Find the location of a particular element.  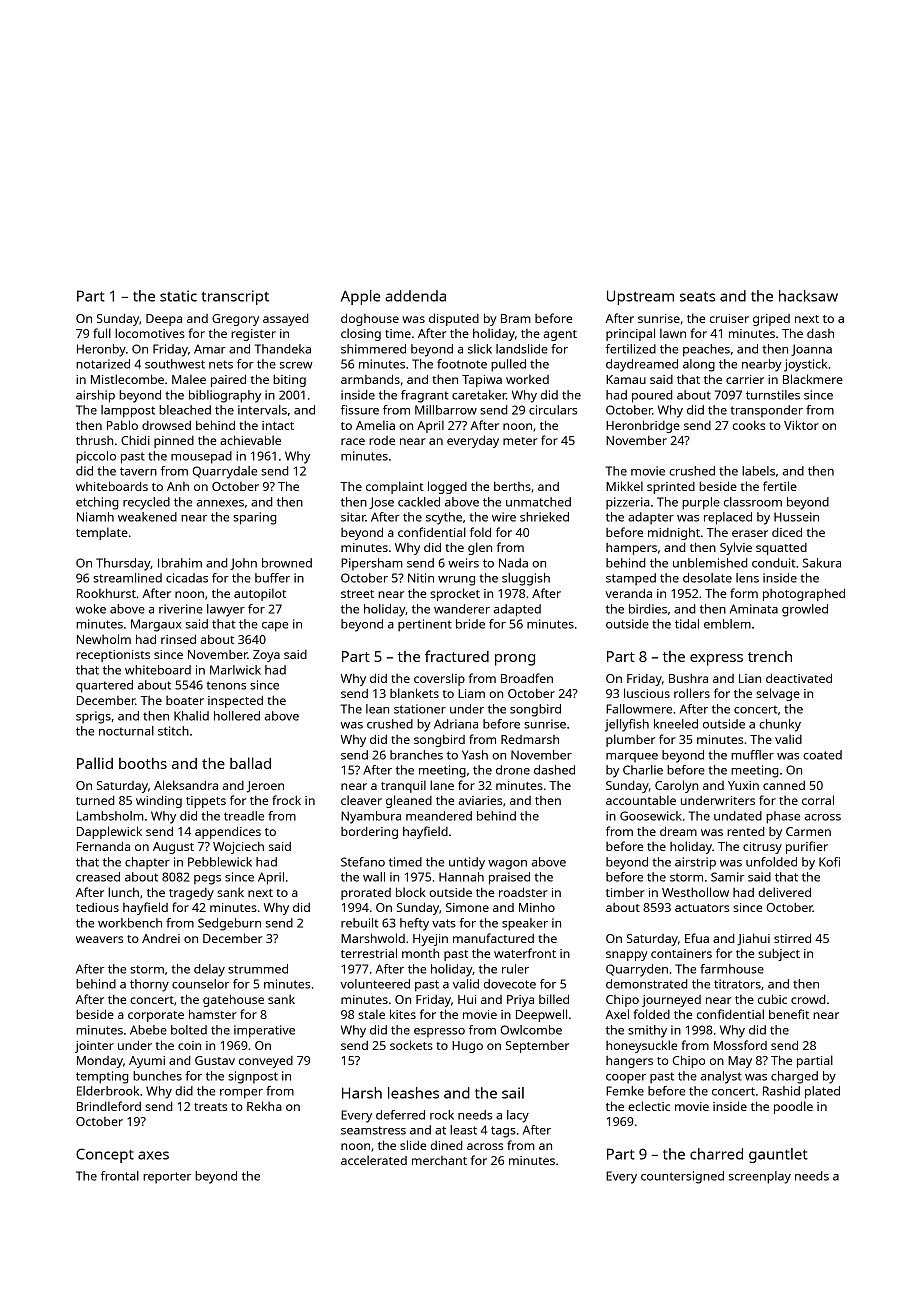

Lambsholm is located at coordinates (110, 816).
